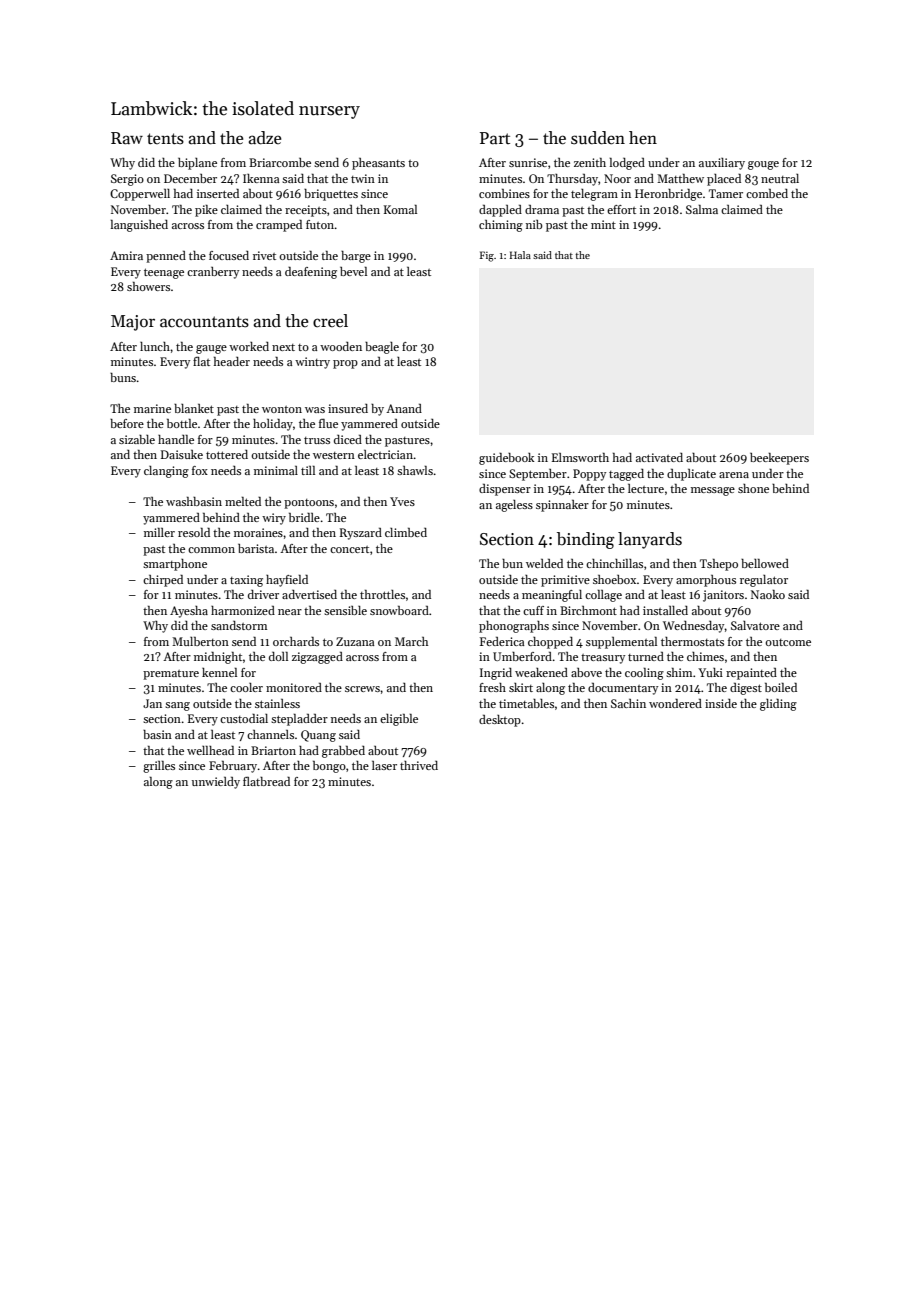  Describe the element at coordinates (598, 138) in the image. I see `sudden` at that location.
